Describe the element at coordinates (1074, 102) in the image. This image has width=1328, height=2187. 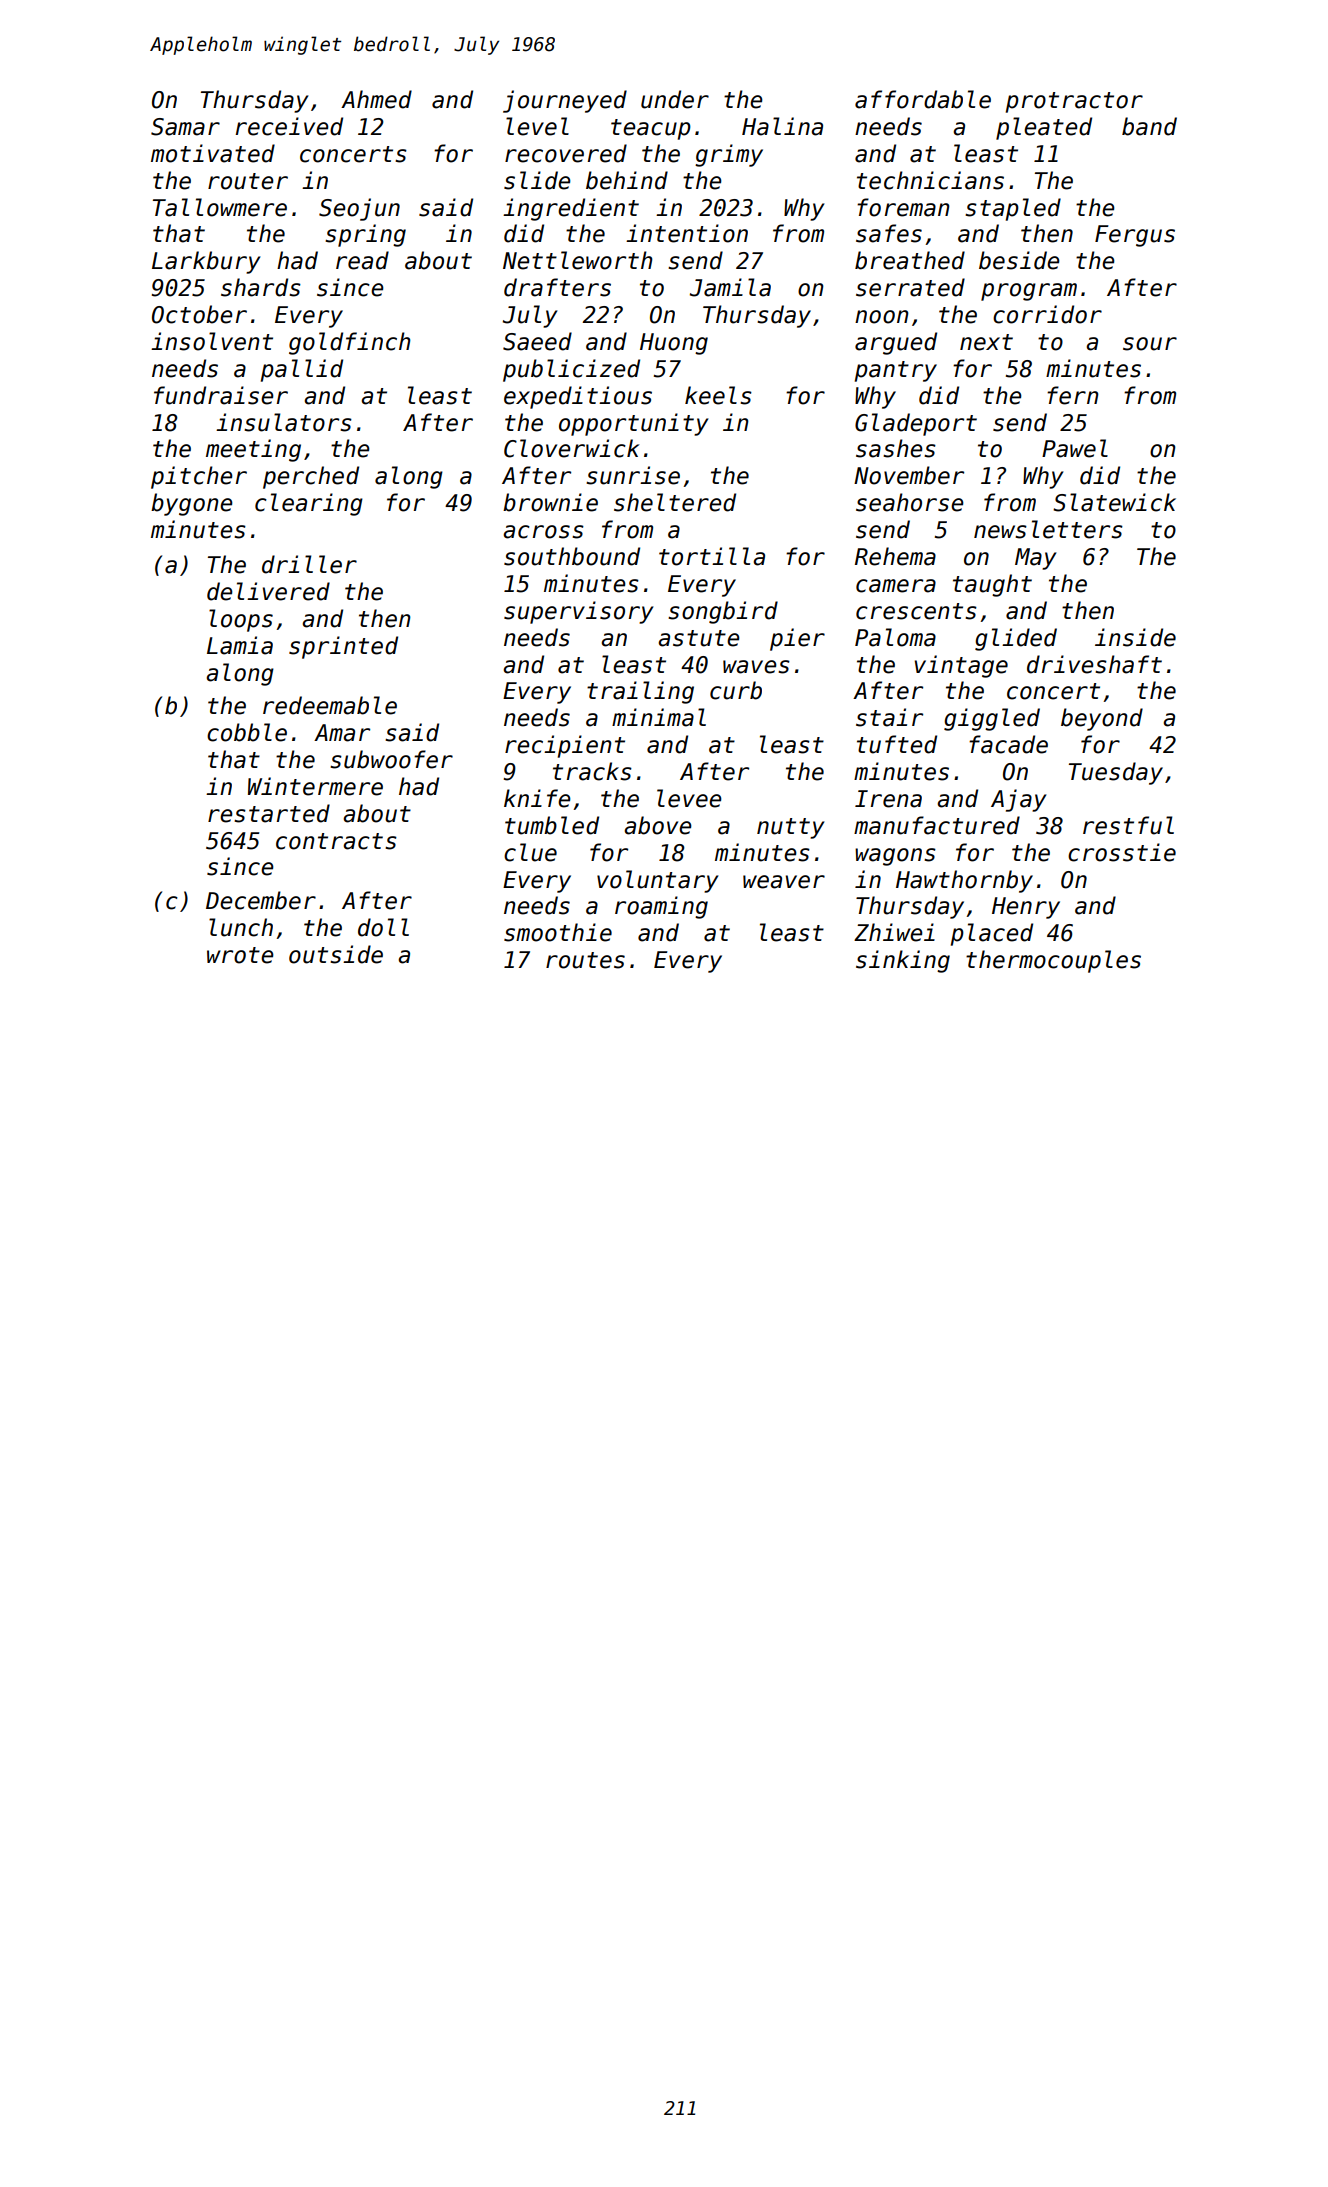
I see `protractor` at that location.
